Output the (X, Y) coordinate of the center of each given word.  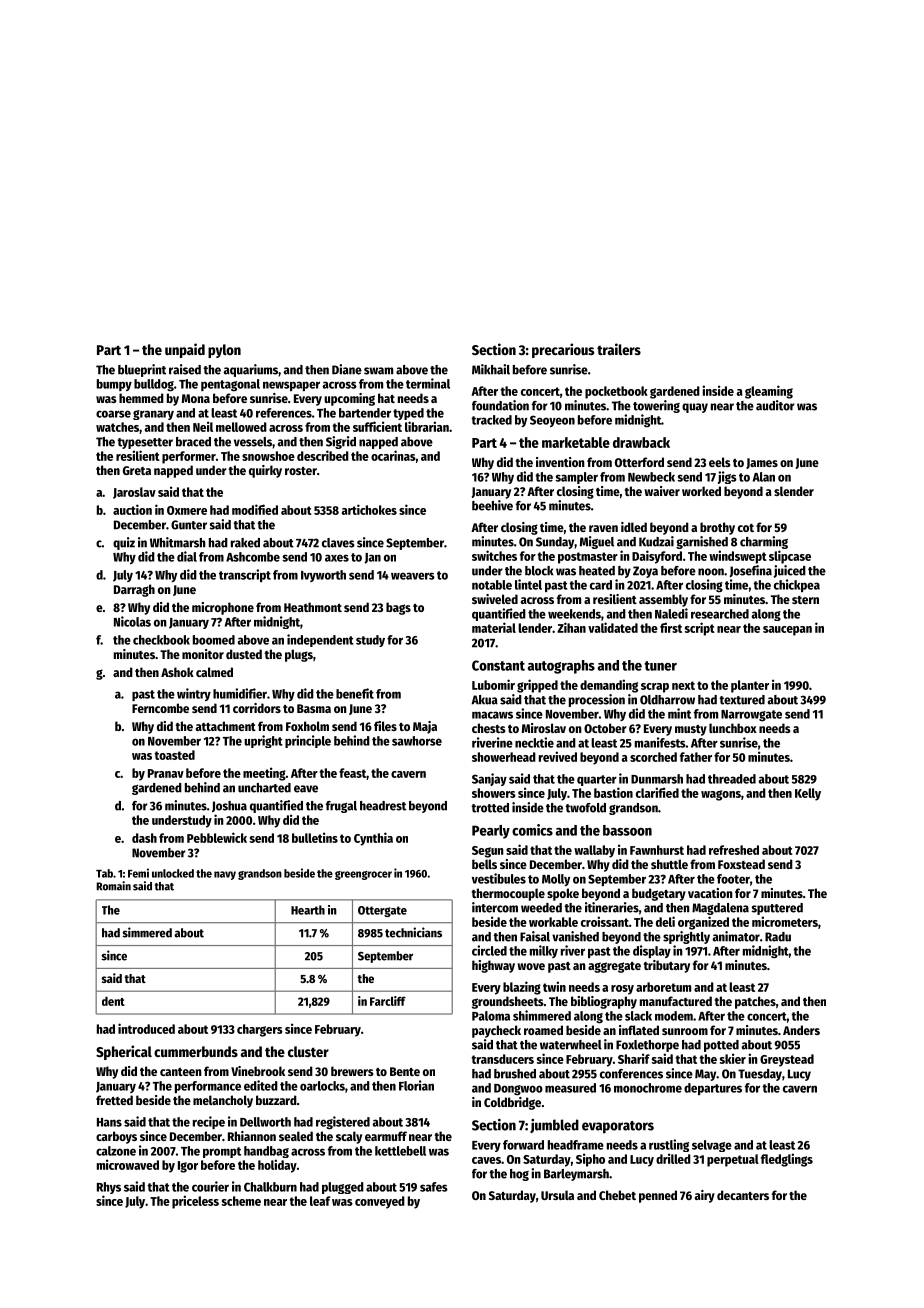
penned (658, 1196)
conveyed (380, 1202)
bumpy (114, 385)
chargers (260, 1030)
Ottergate (382, 911)
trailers (619, 349)
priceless (195, 1202)
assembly (663, 600)
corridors (257, 708)
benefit (355, 693)
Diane (347, 369)
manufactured (676, 1001)
